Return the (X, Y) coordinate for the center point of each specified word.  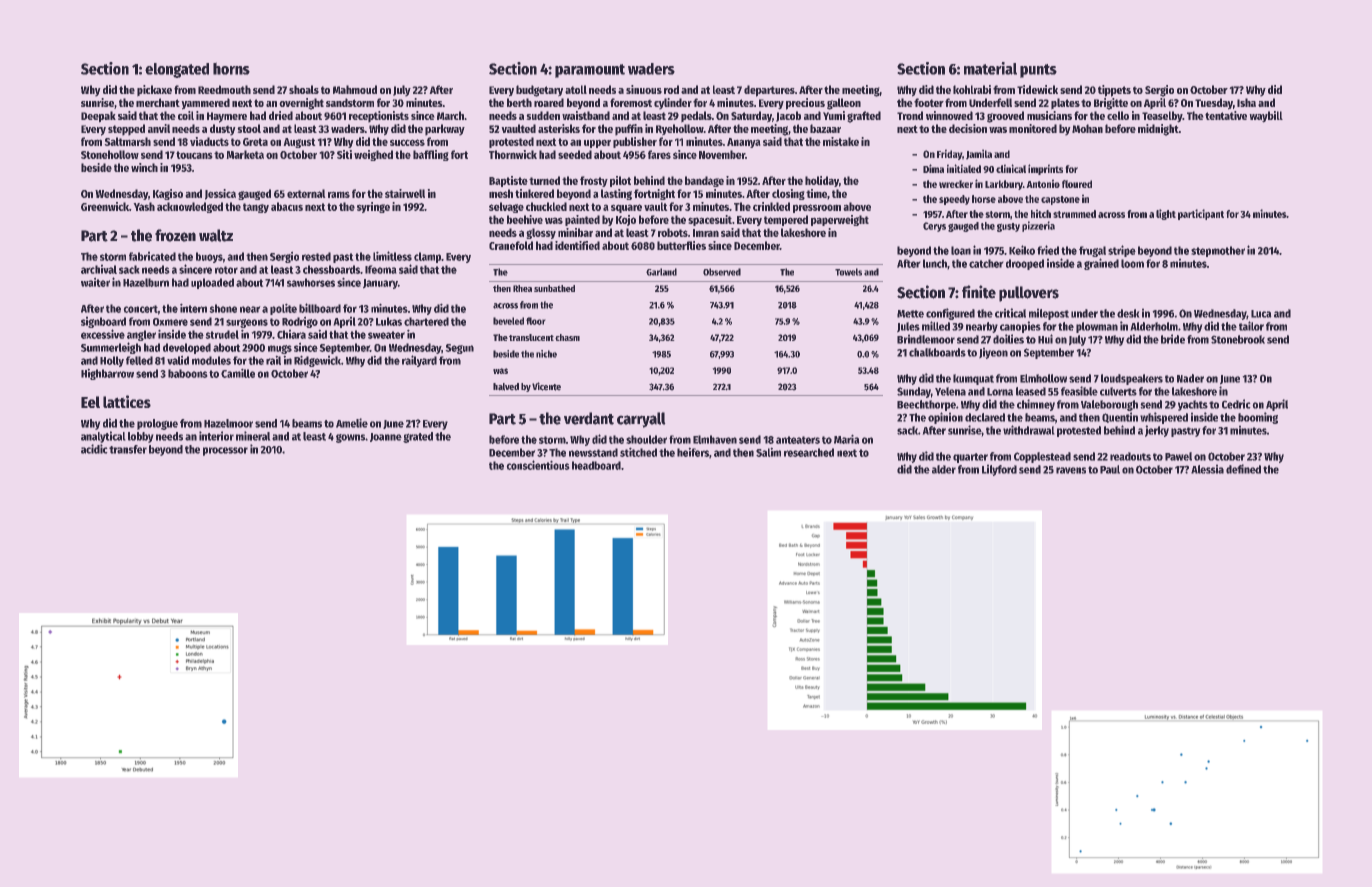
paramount (590, 71)
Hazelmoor (228, 423)
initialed (964, 168)
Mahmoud (355, 89)
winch (144, 167)
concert (140, 309)
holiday (822, 181)
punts (1038, 71)
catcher (986, 263)
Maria (847, 439)
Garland (661, 272)
